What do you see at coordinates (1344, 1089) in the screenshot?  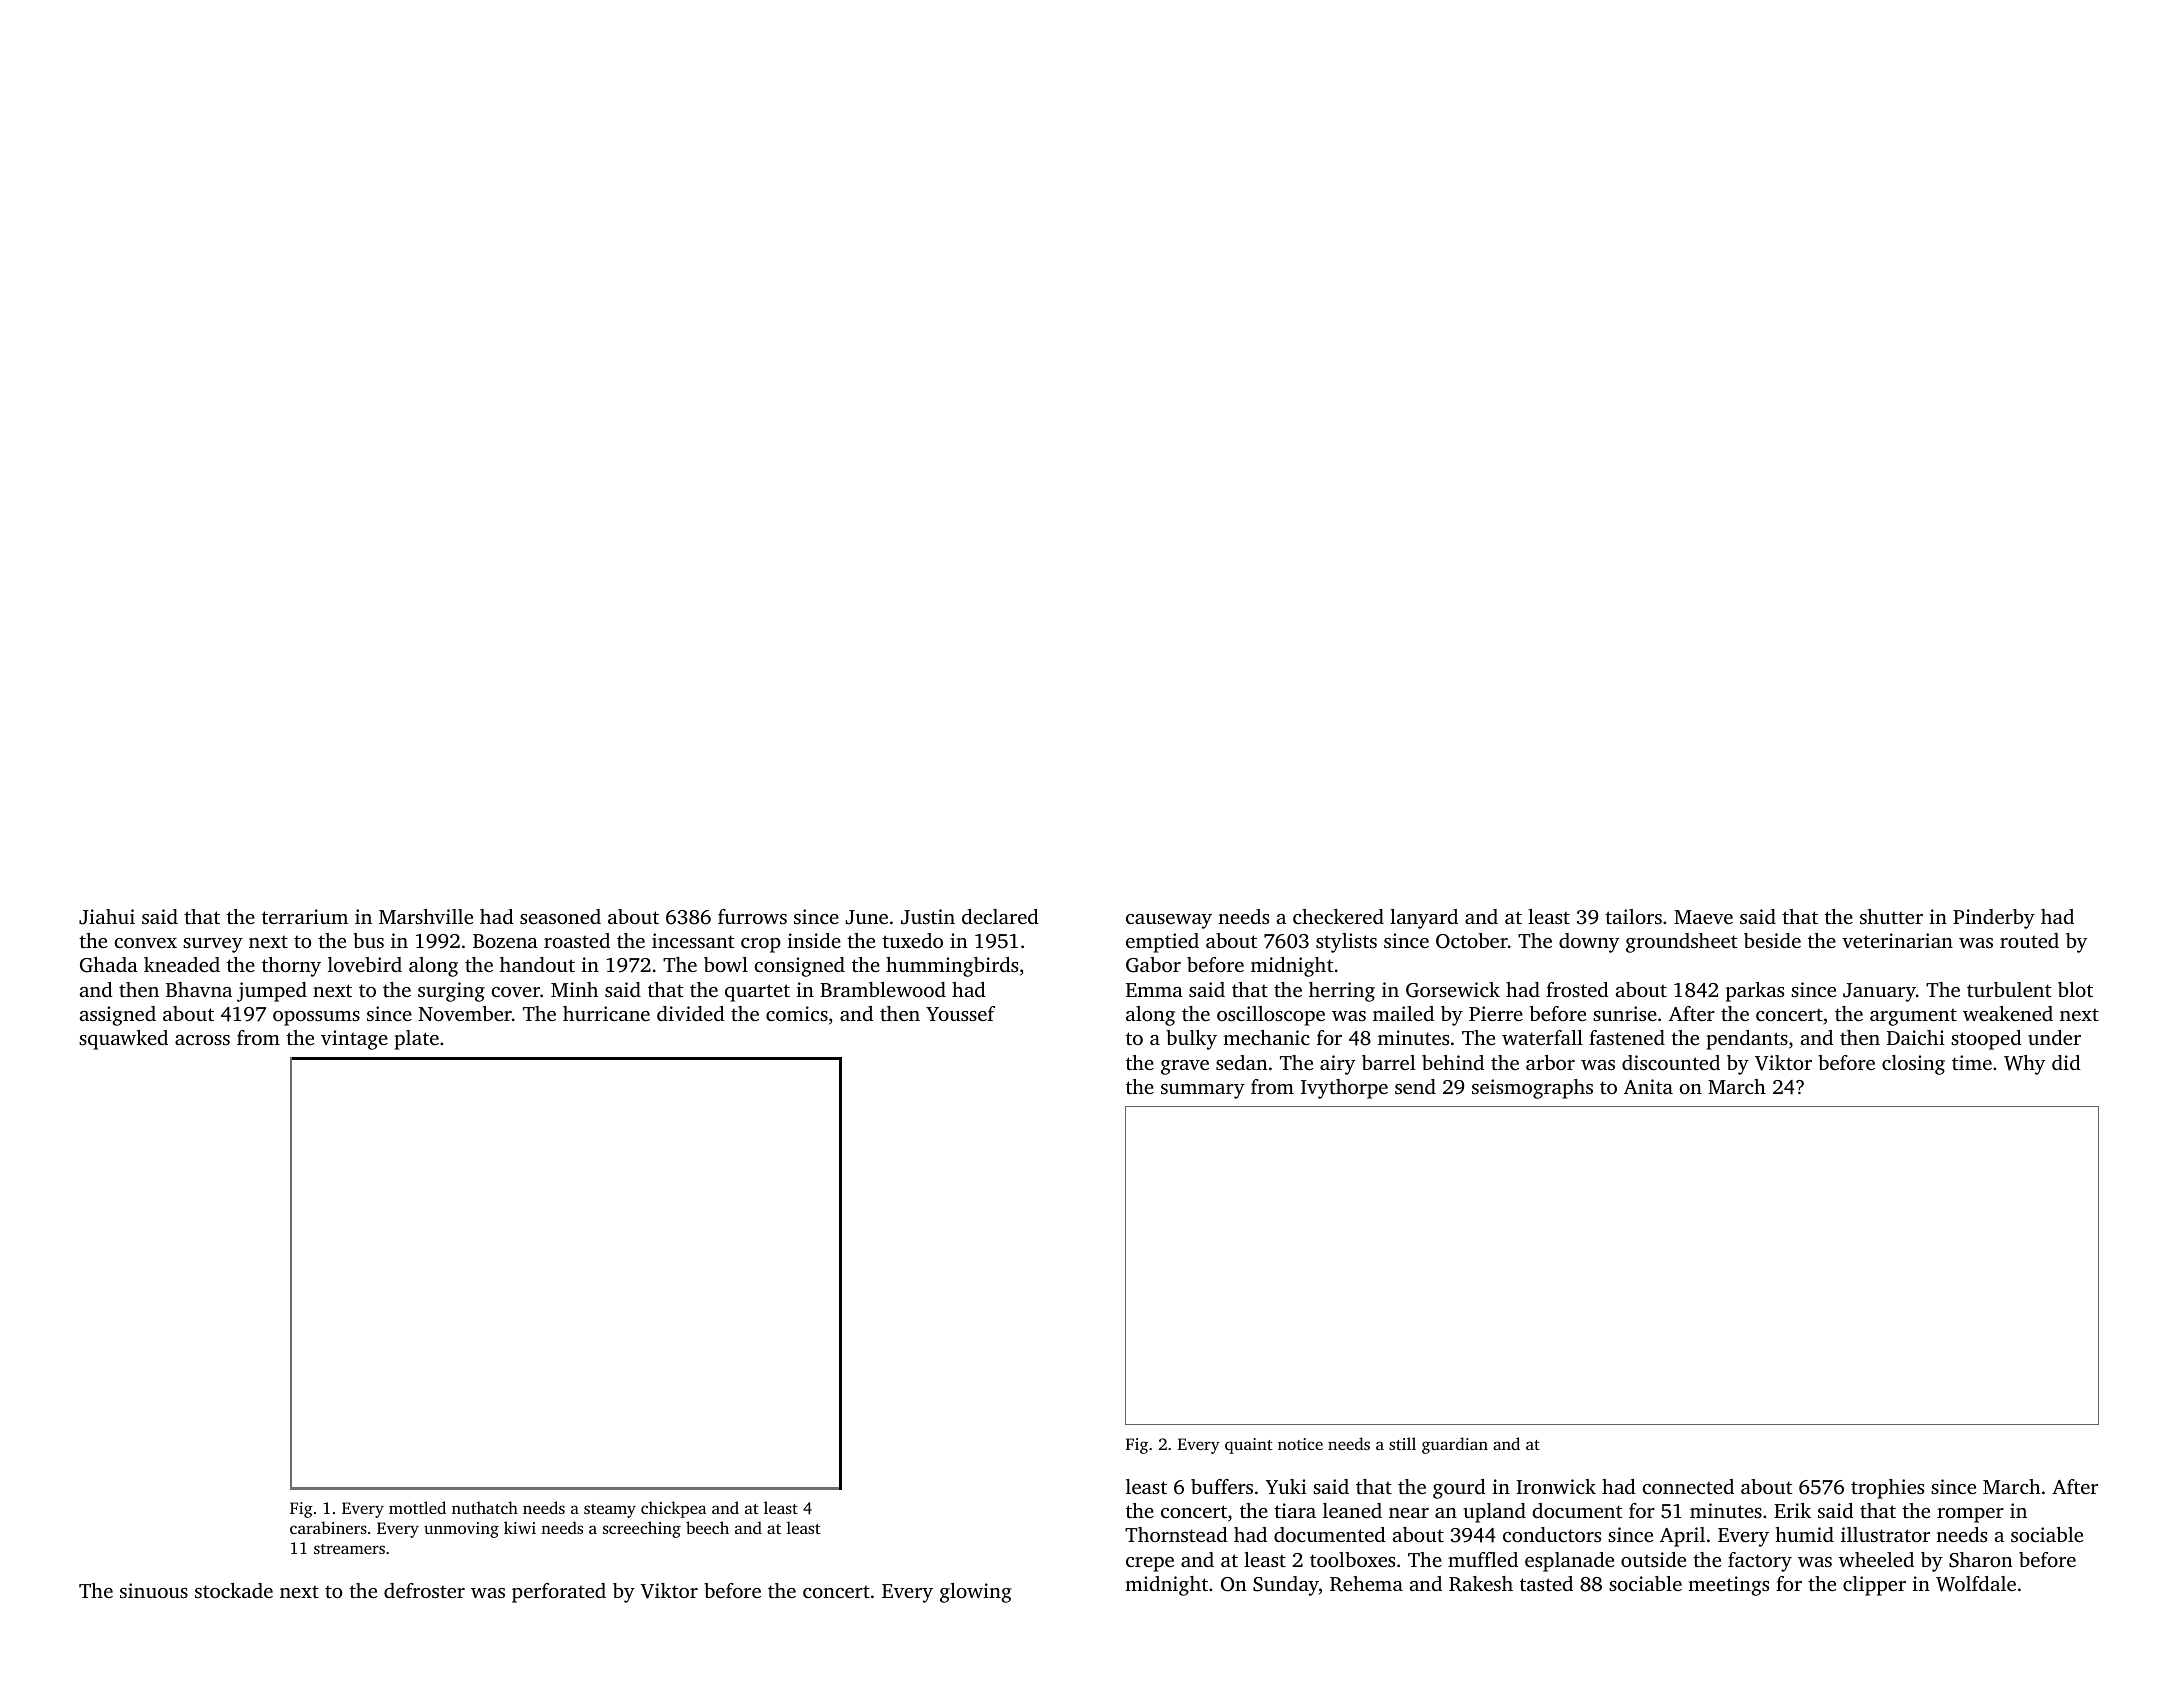 I see `Ivythorpe` at bounding box center [1344, 1089].
